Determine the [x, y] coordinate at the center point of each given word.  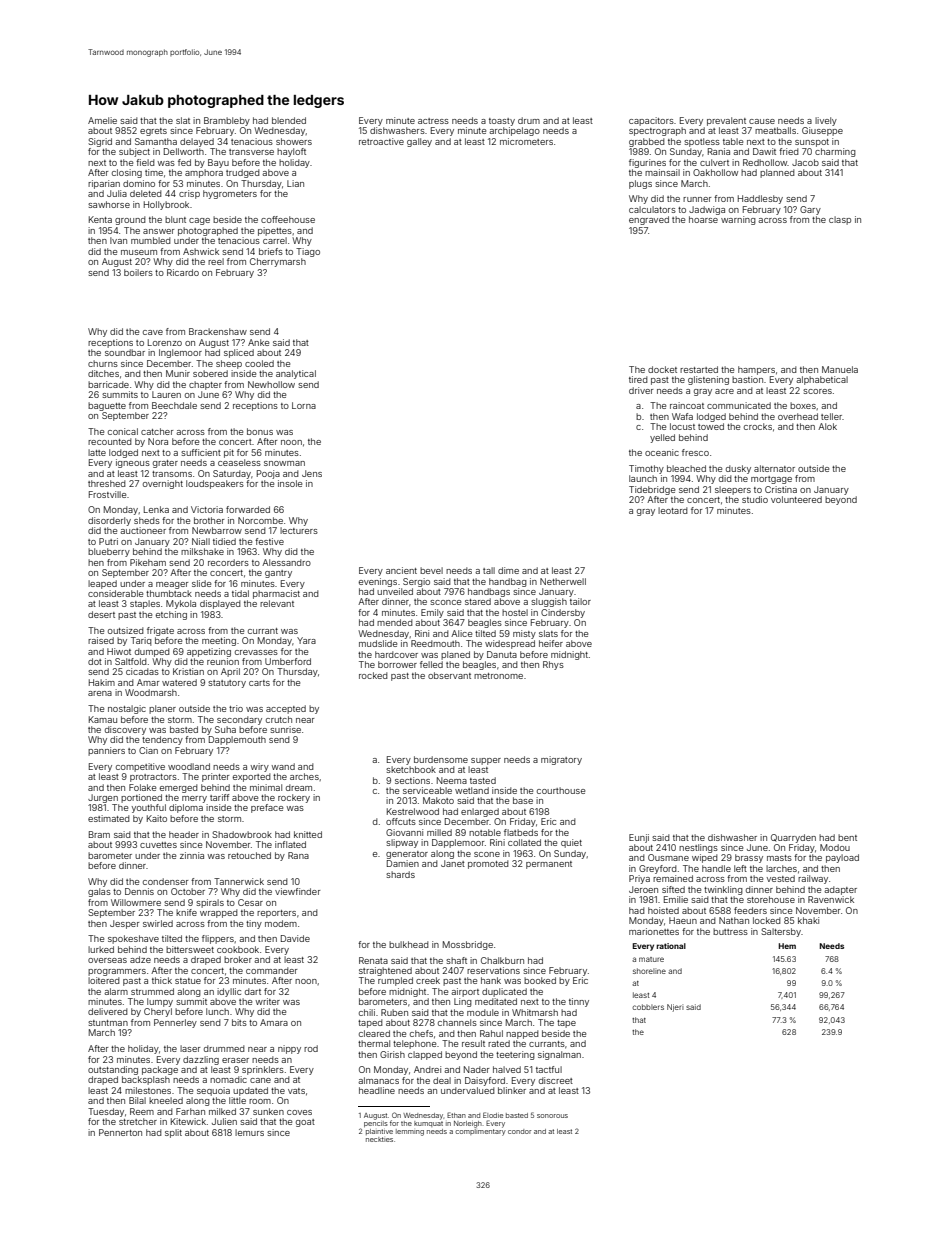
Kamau [103, 719]
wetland [472, 790]
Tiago [308, 252]
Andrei [427, 1069]
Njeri [675, 1008]
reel [216, 261]
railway [813, 879]
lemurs [249, 1132]
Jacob [805, 162]
